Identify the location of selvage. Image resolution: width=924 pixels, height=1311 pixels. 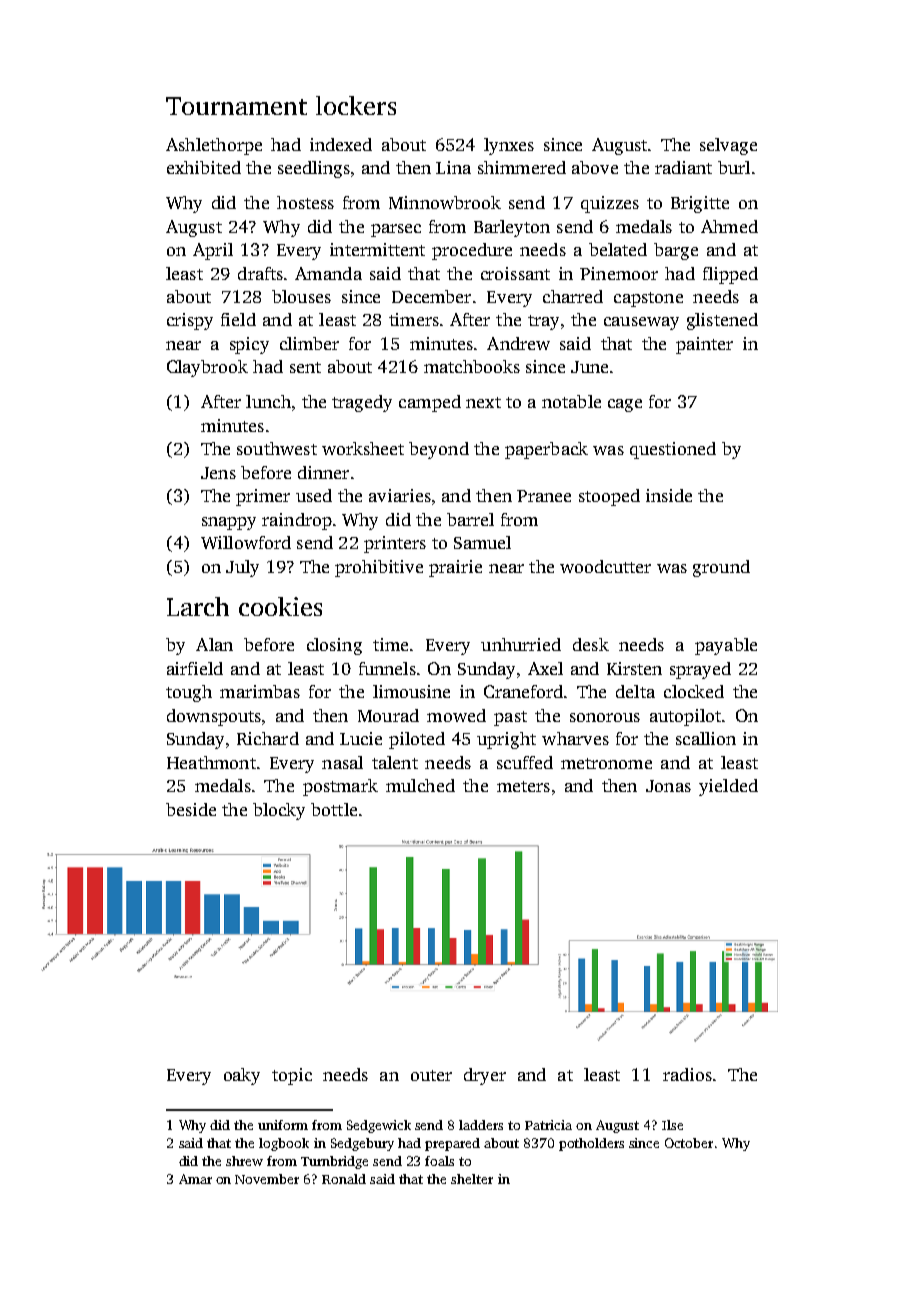
(728, 146).
